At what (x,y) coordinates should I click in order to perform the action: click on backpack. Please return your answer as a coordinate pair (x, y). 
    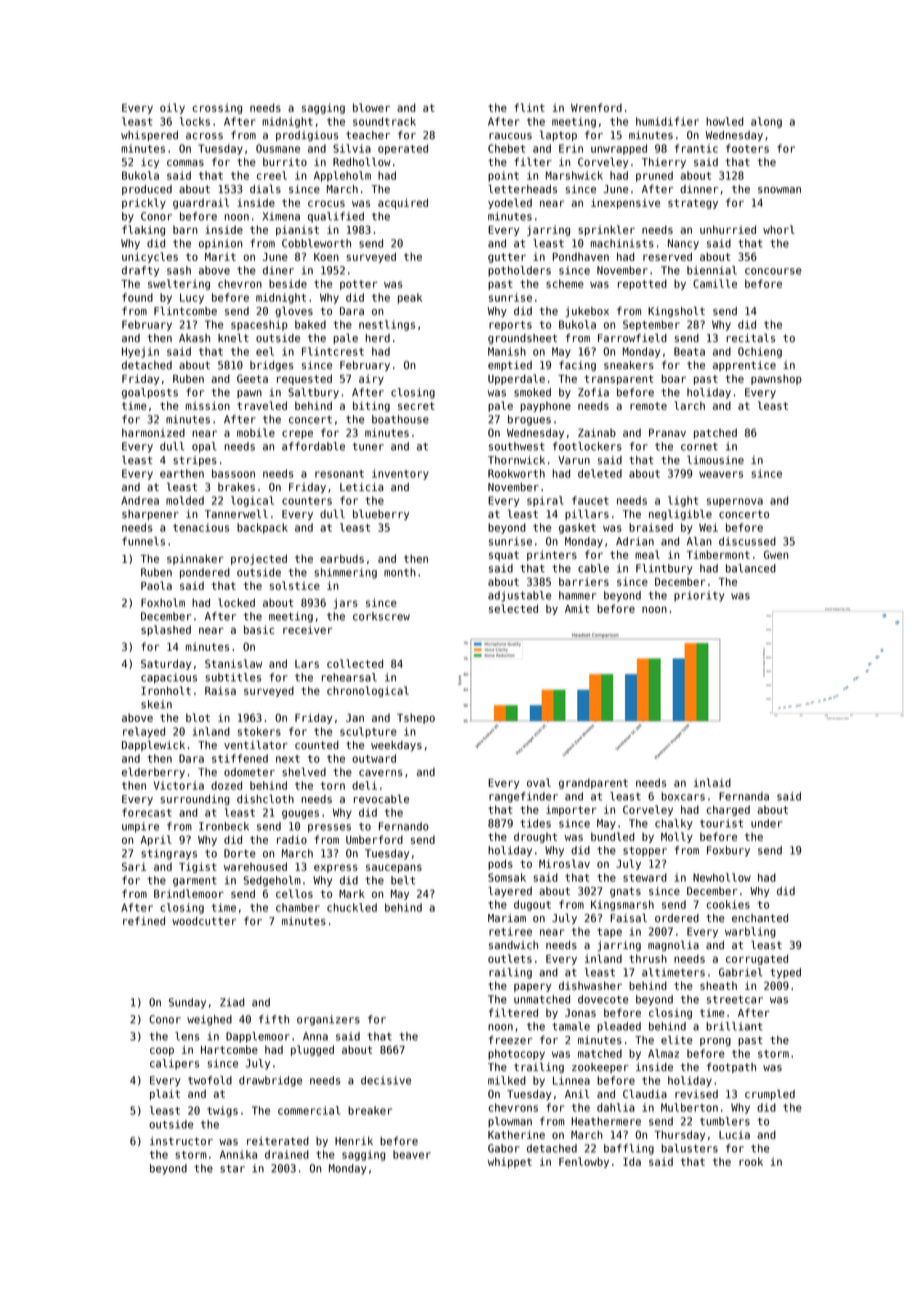
    Looking at the image, I should click on (262, 528).
